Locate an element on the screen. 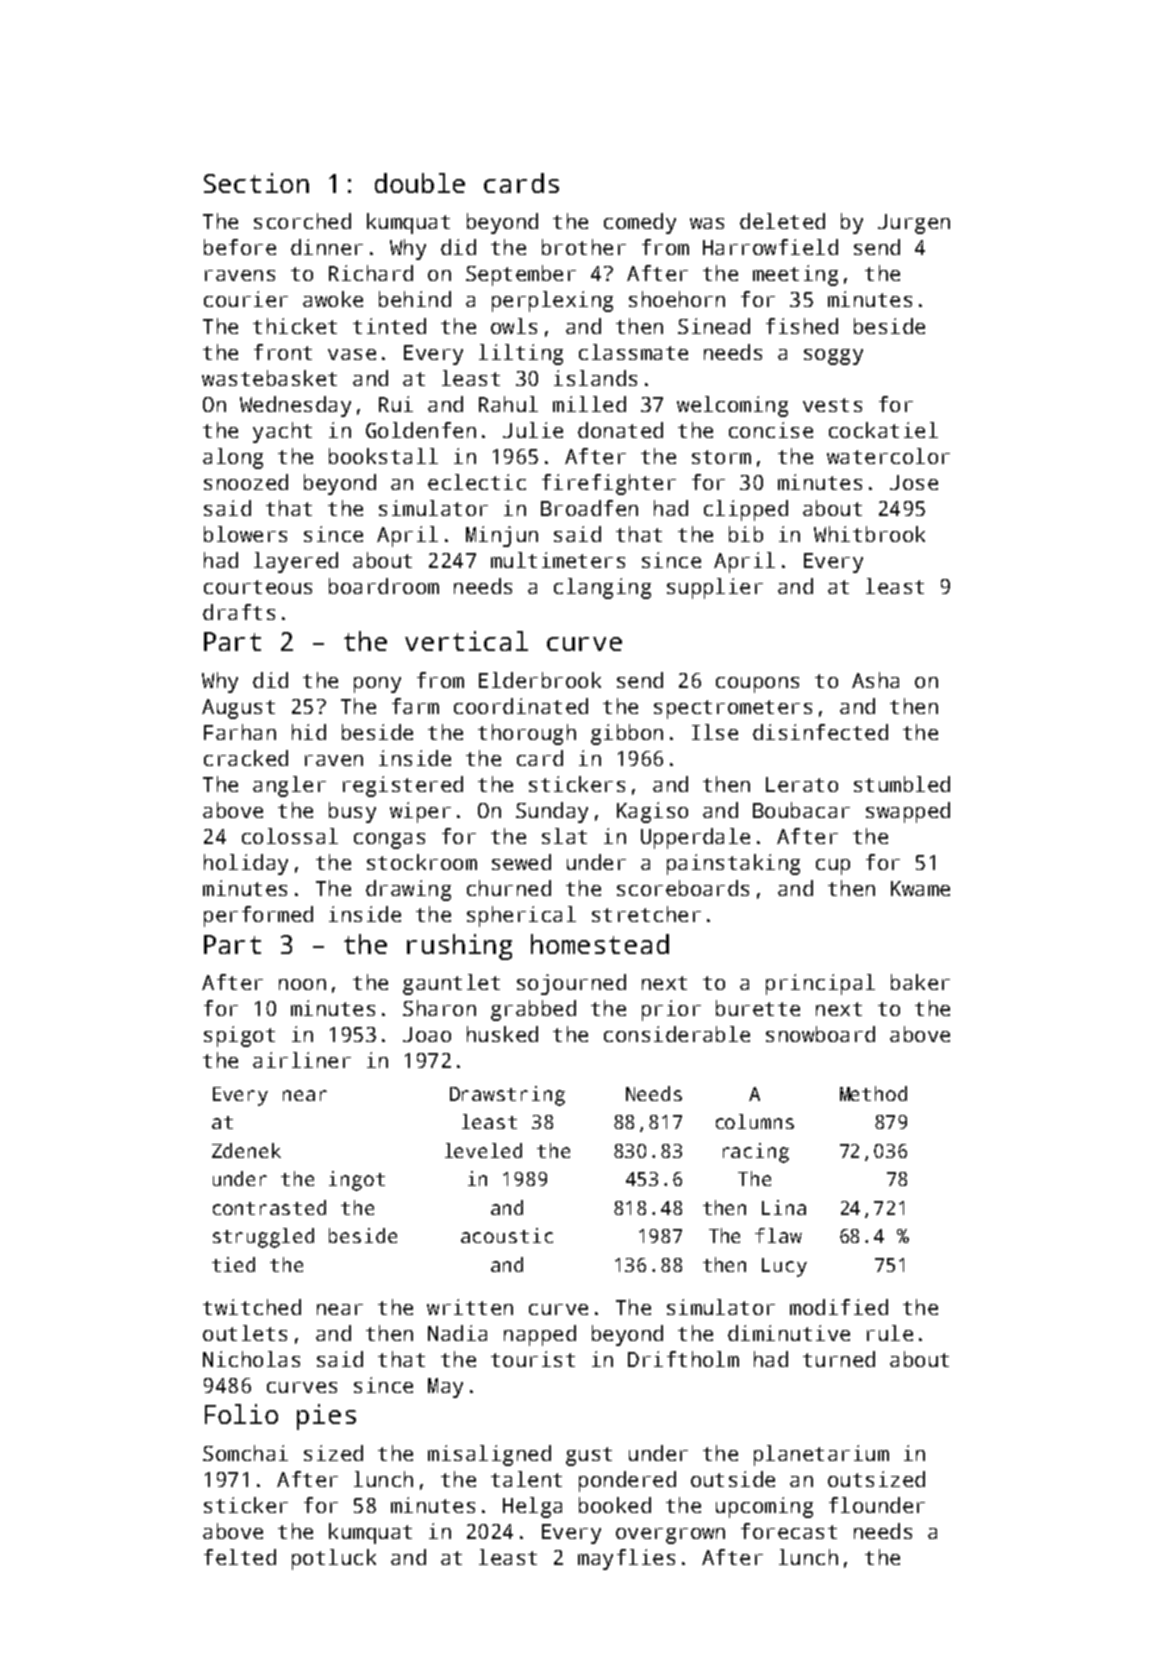 The height and width of the screenshot is (1654, 1165). soggy is located at coordinates (833, 357).
